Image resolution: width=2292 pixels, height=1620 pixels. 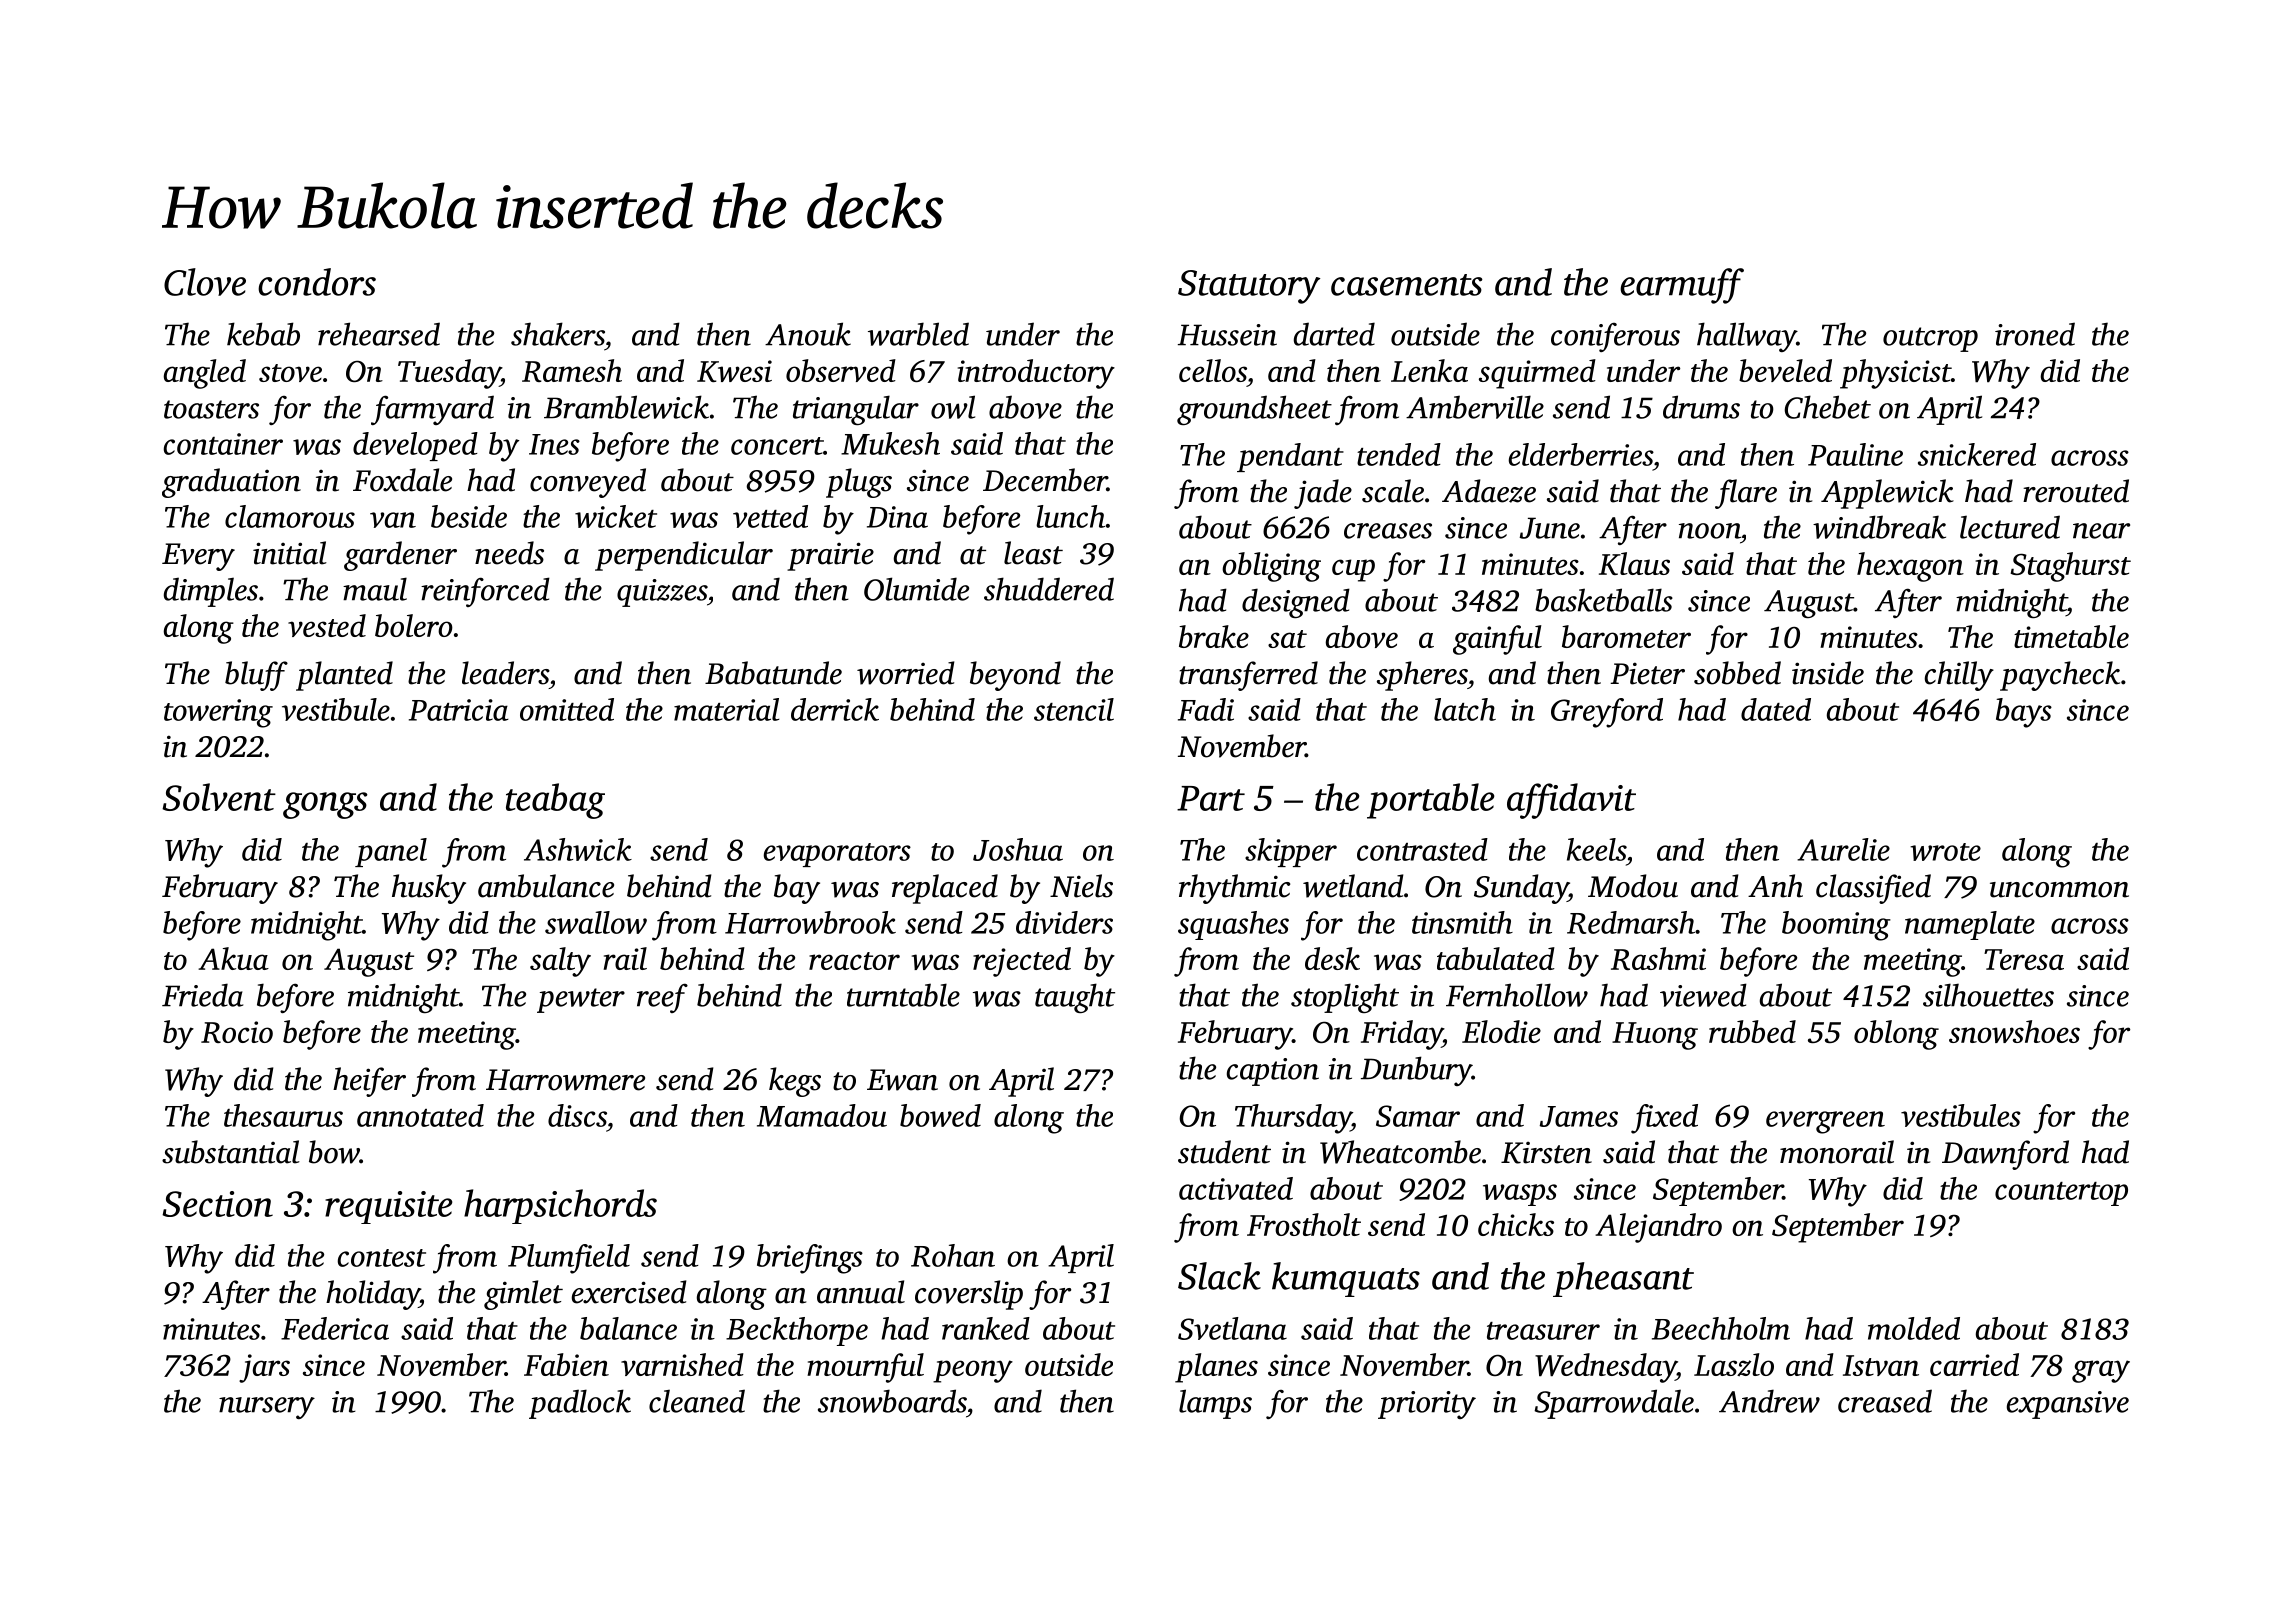 I want to click on Rocio, so click(x=237, y=1032).
